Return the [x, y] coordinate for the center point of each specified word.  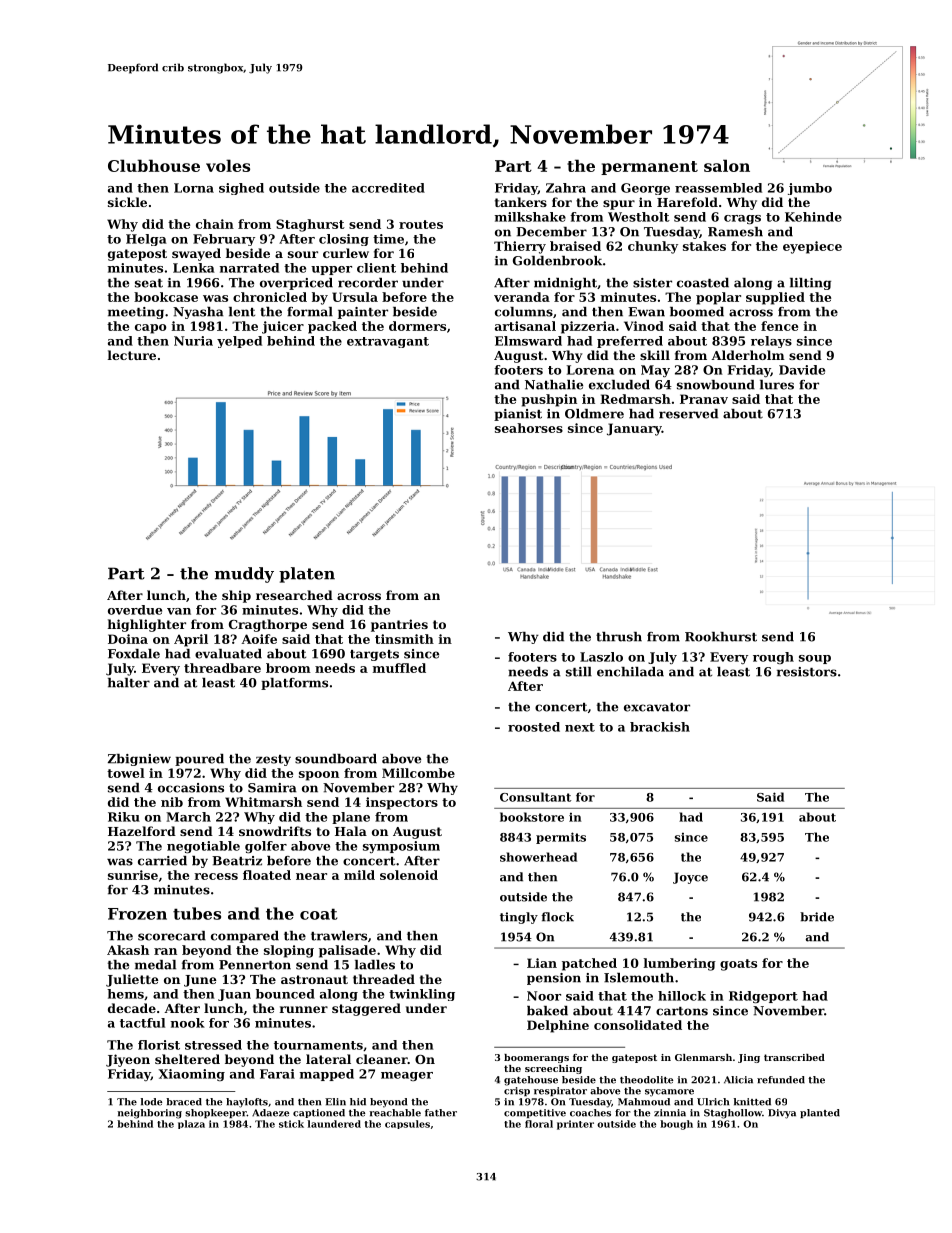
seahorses [529, 428]
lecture [132, 355]
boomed [697, 312]
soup [815, 659]
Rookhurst [721, 637]
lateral [328, 1059]
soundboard [336, 759]
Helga [146, 240]
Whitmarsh [263, 802]
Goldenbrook [557, 261]
